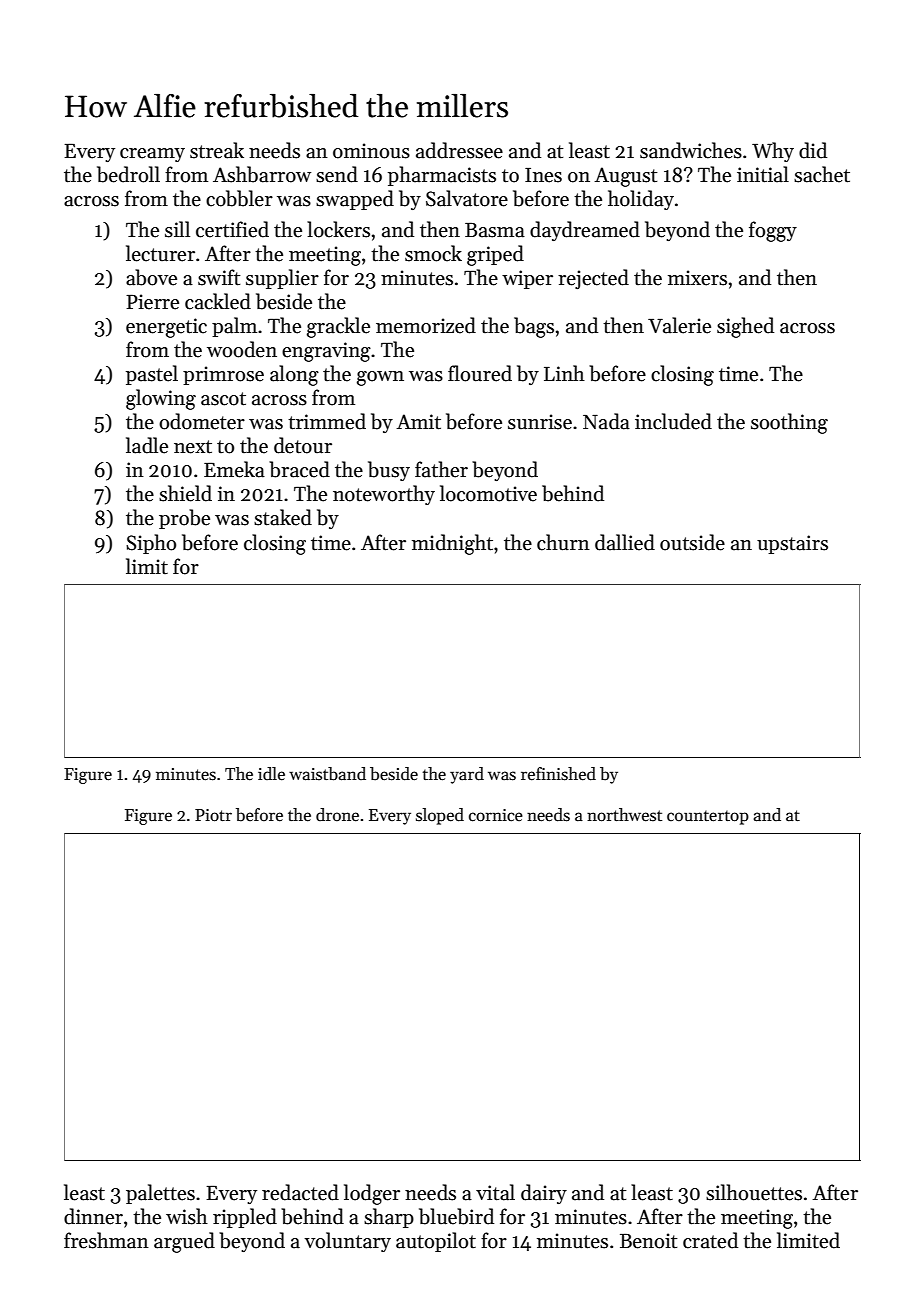  I want to click on palettes, so click(160, 1194).
